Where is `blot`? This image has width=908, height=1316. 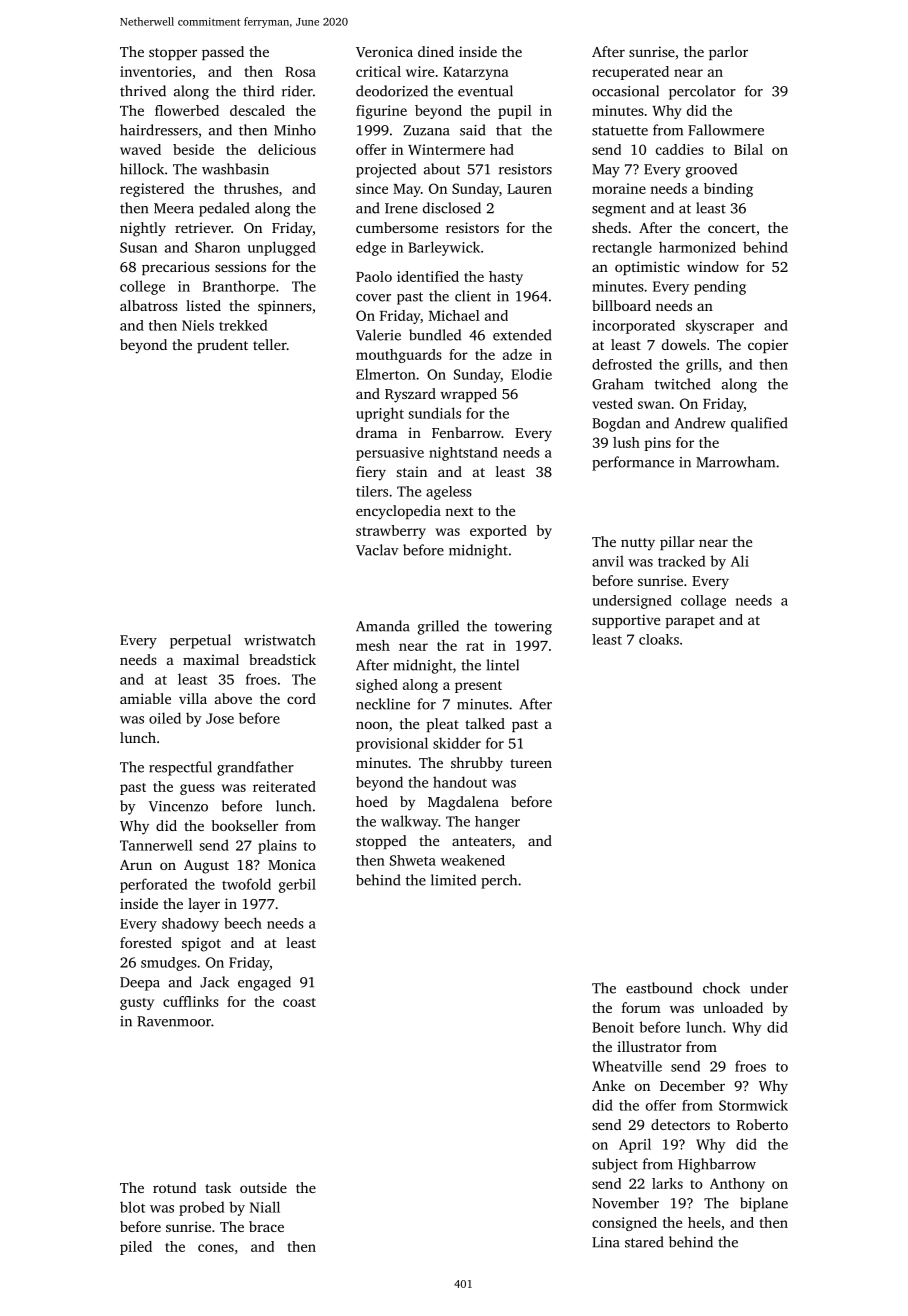 blot is located at coordinates (132, 1207).
